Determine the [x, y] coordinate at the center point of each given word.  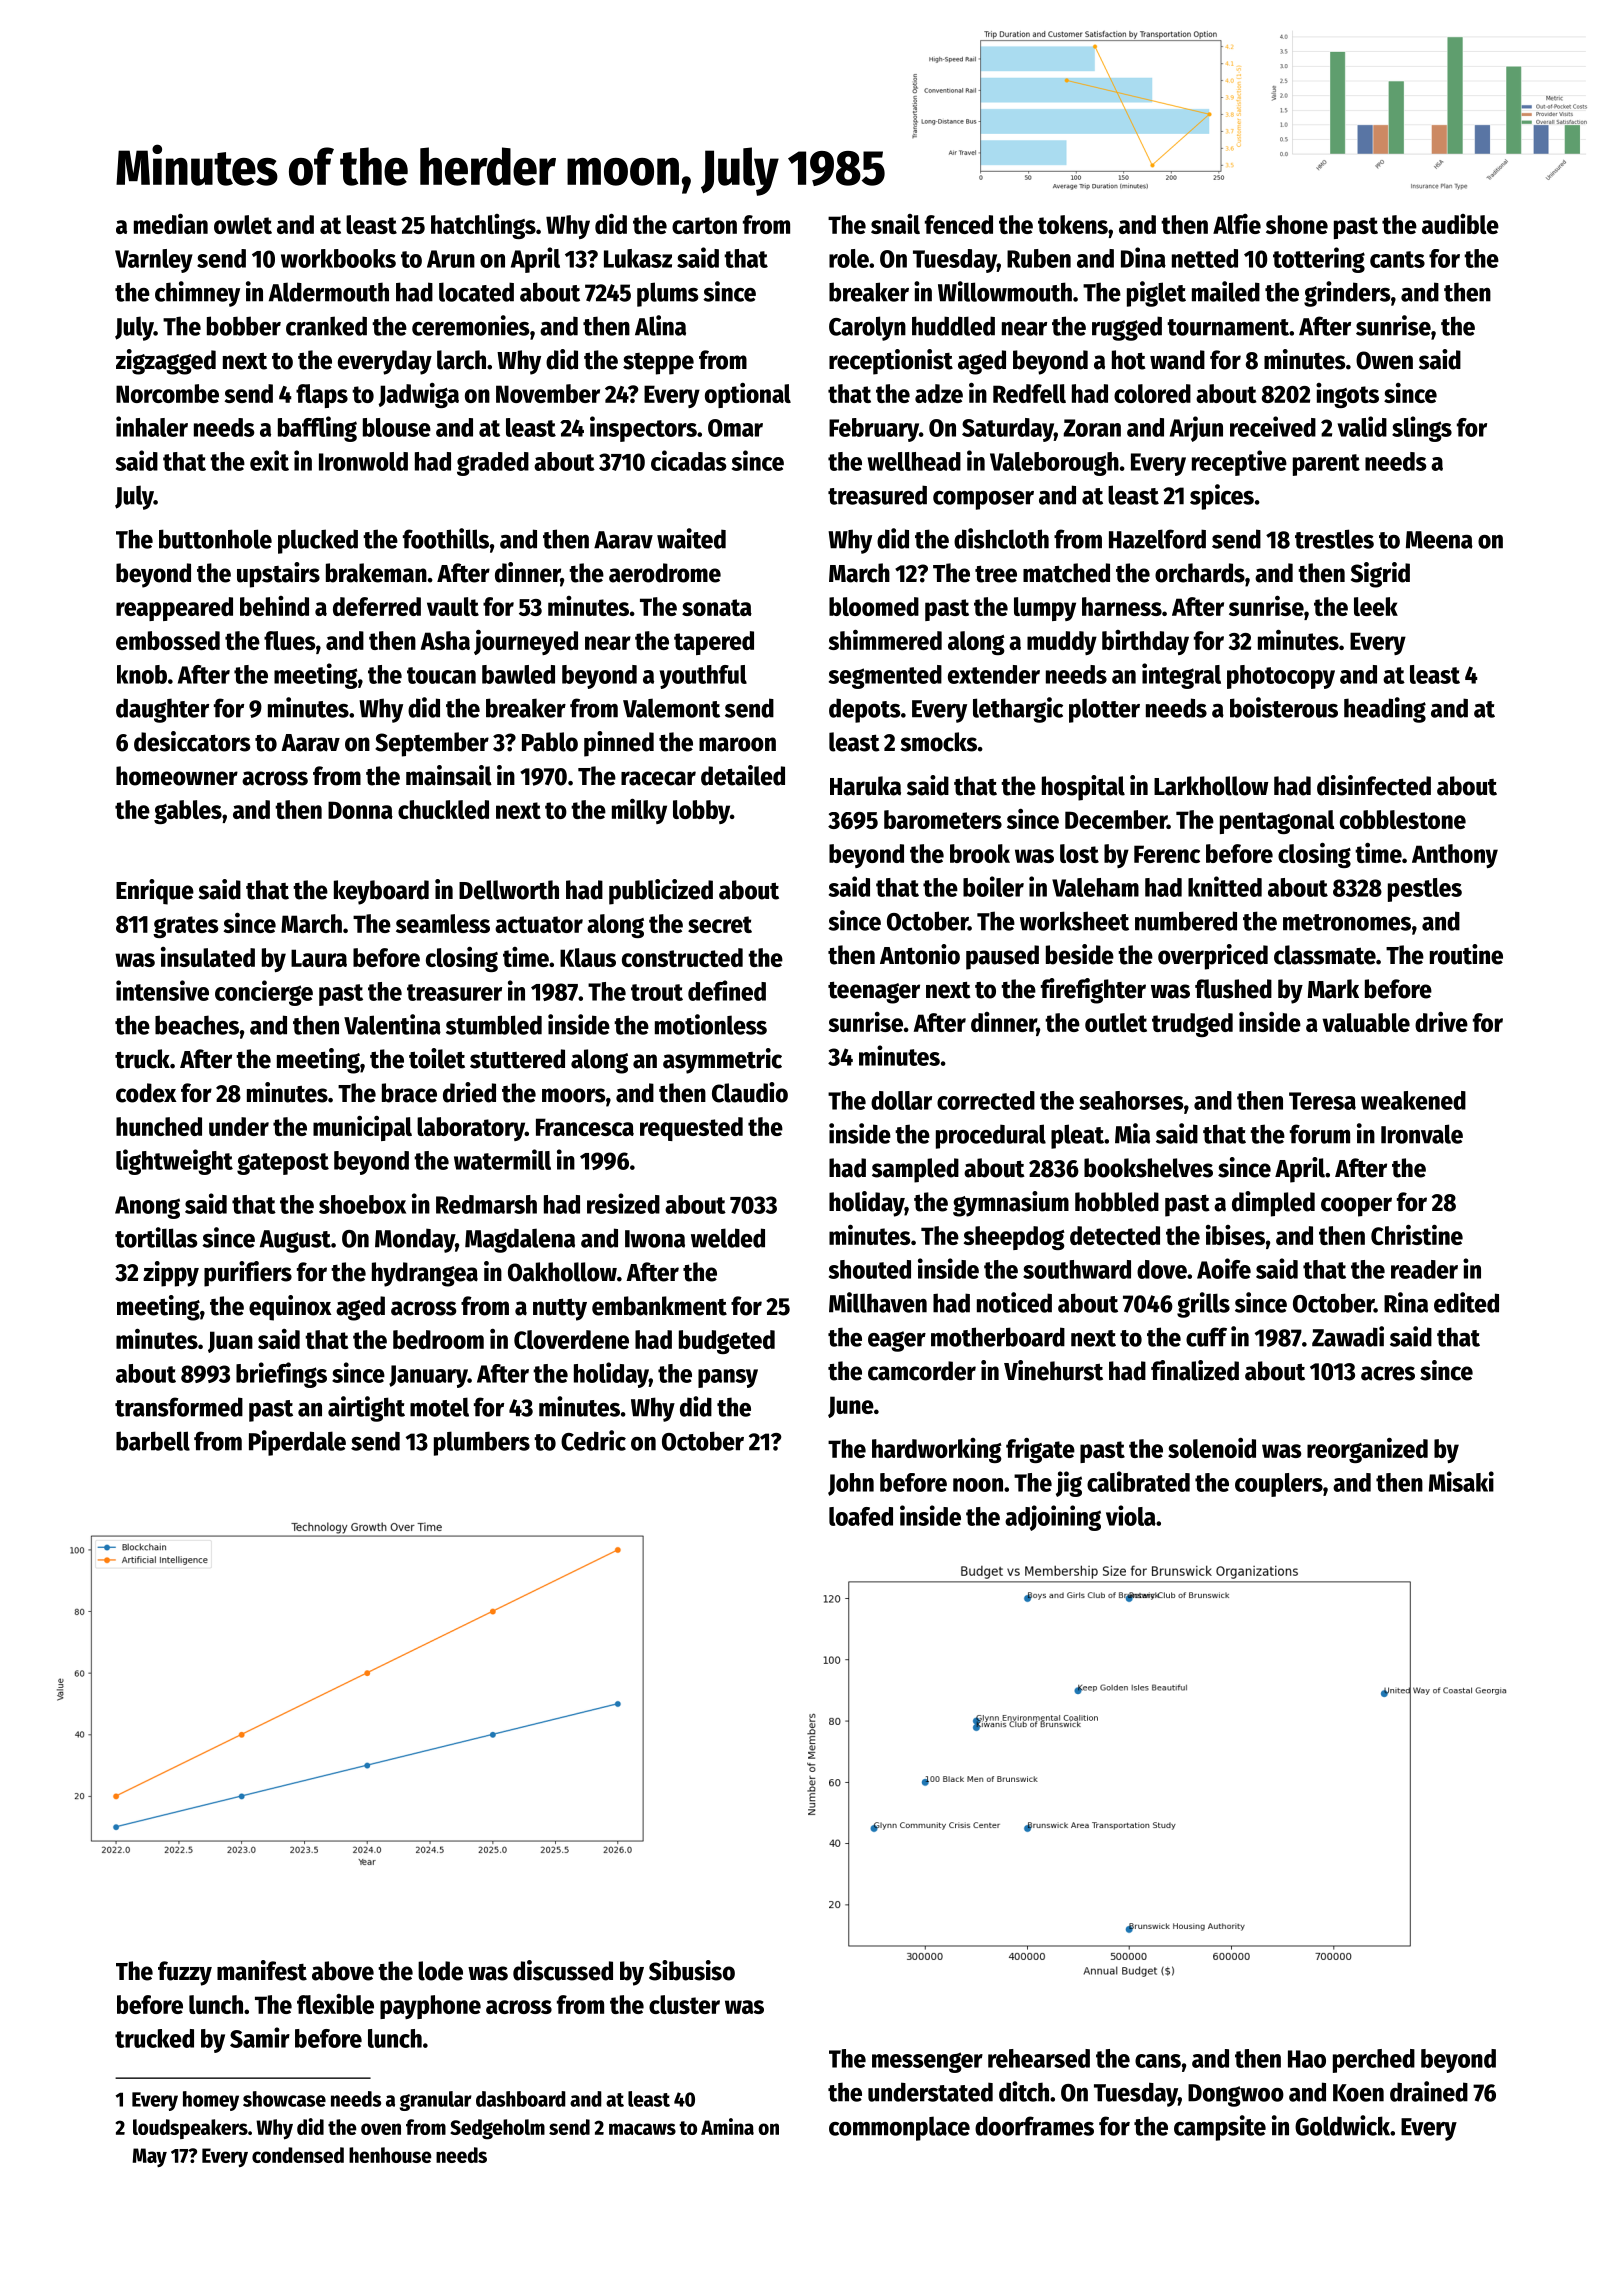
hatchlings [483, 226]
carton [704, 225]
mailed [1226, 291]
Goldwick [1342, 2125]
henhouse [390, 2155]
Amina [727, 2126]
